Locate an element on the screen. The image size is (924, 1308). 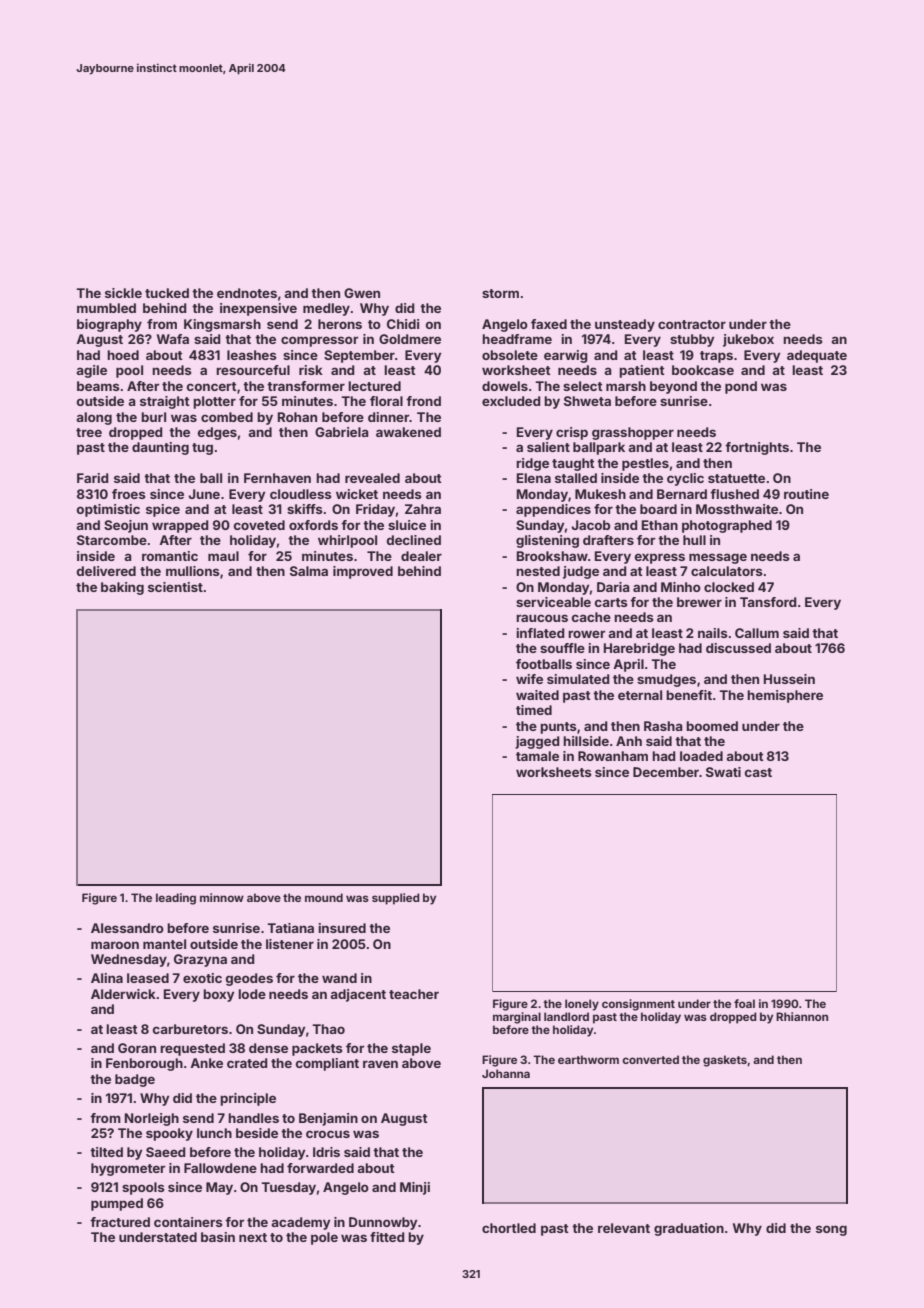
Johanna is located at coordinates (506, 1073).
